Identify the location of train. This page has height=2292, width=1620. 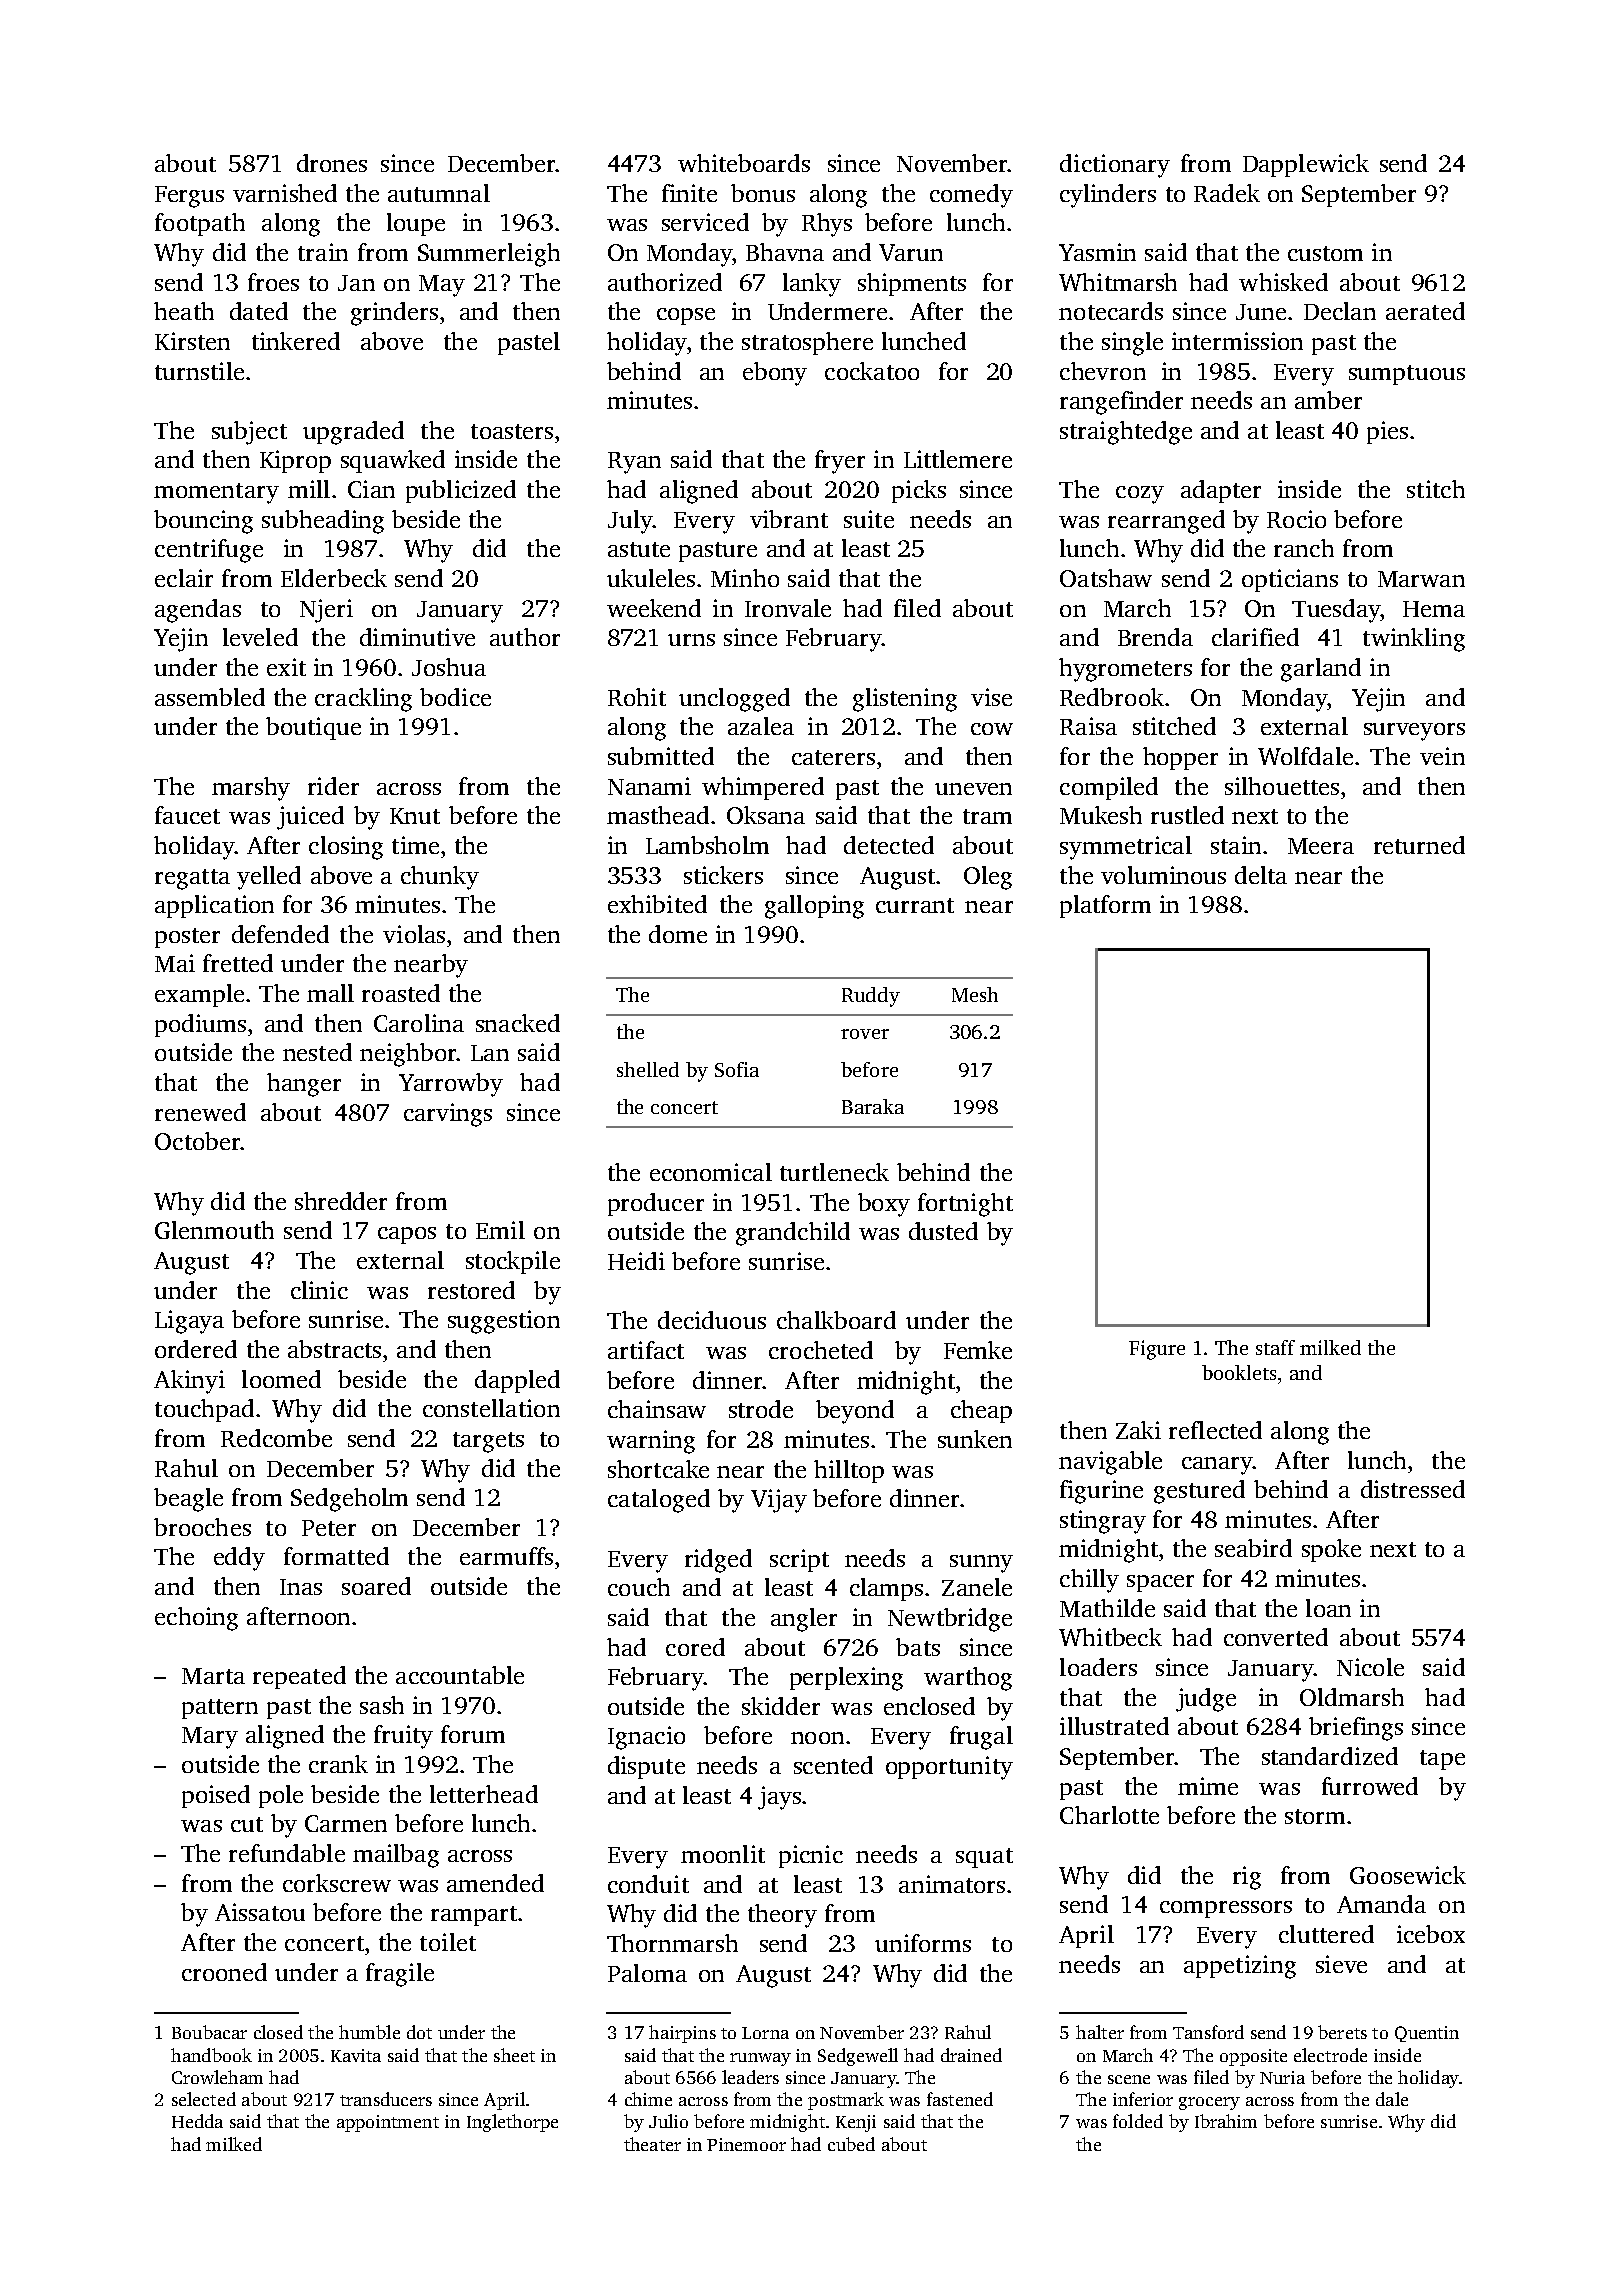
(323, 252).
